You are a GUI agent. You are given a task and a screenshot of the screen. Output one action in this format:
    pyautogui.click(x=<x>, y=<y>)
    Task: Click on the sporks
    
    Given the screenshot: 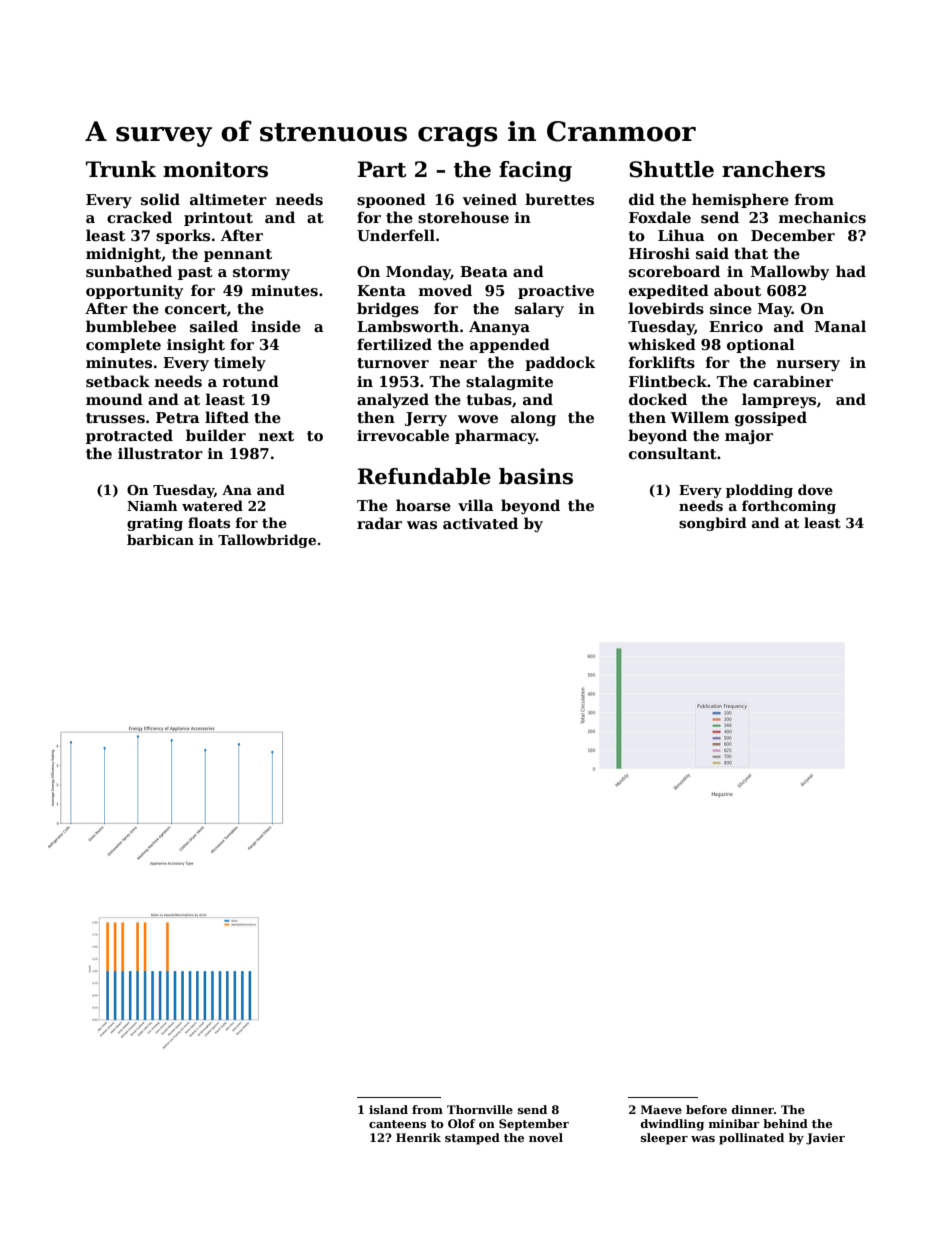 What is the action you would take?
    pyautogui.click(x=183, y=236)
